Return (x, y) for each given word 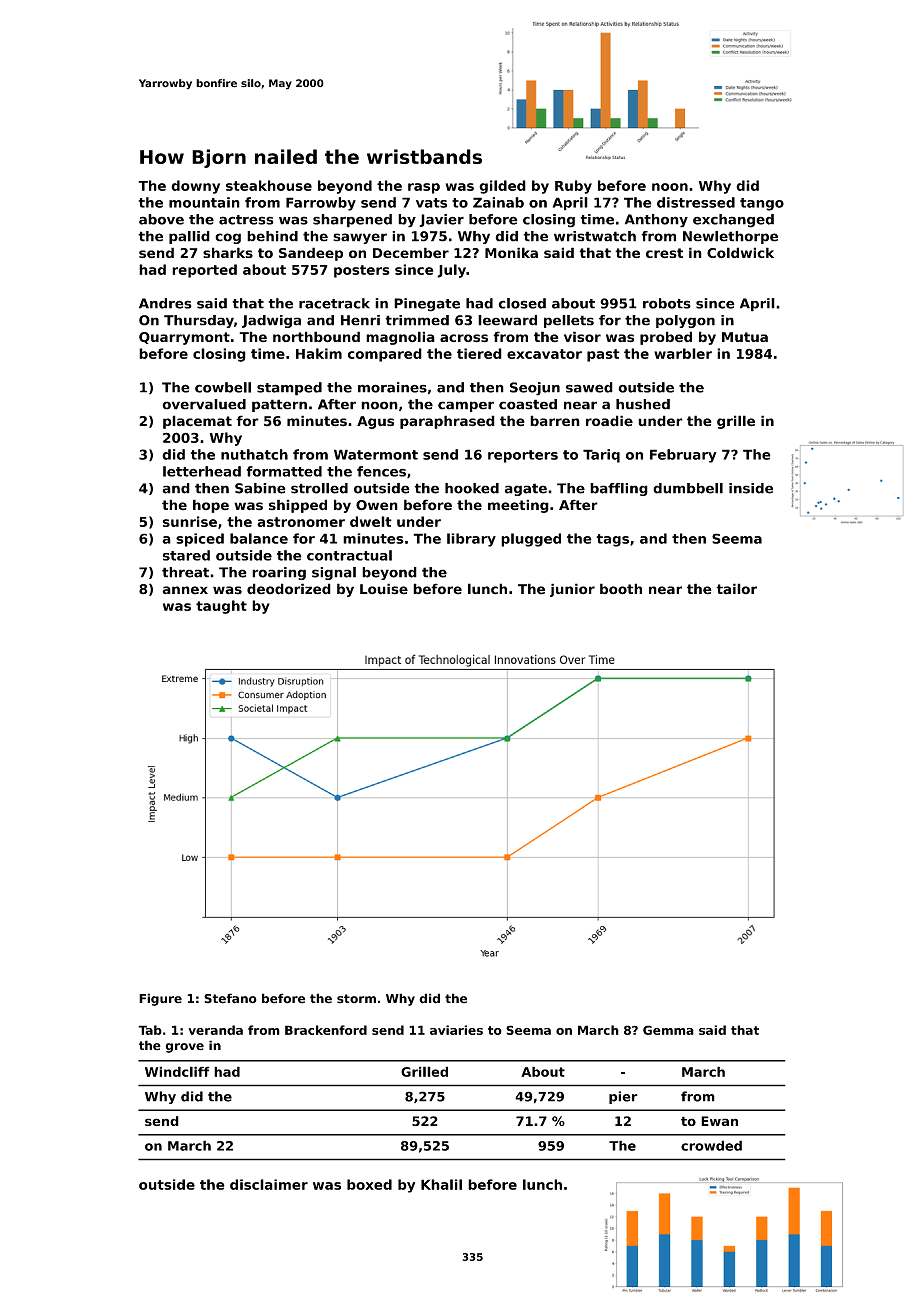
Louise (384, 589)
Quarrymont (184, 338)
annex (185, 590)
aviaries (456, 1030)
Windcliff (177, 1071)
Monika (511, 252)
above (161, 219)
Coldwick (740, 252)
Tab (150, 1030)
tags (612, 540)
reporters (523, 456)
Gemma (668, 1030)
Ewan (719, 1121)
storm (356, 999)
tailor (736, 589)
